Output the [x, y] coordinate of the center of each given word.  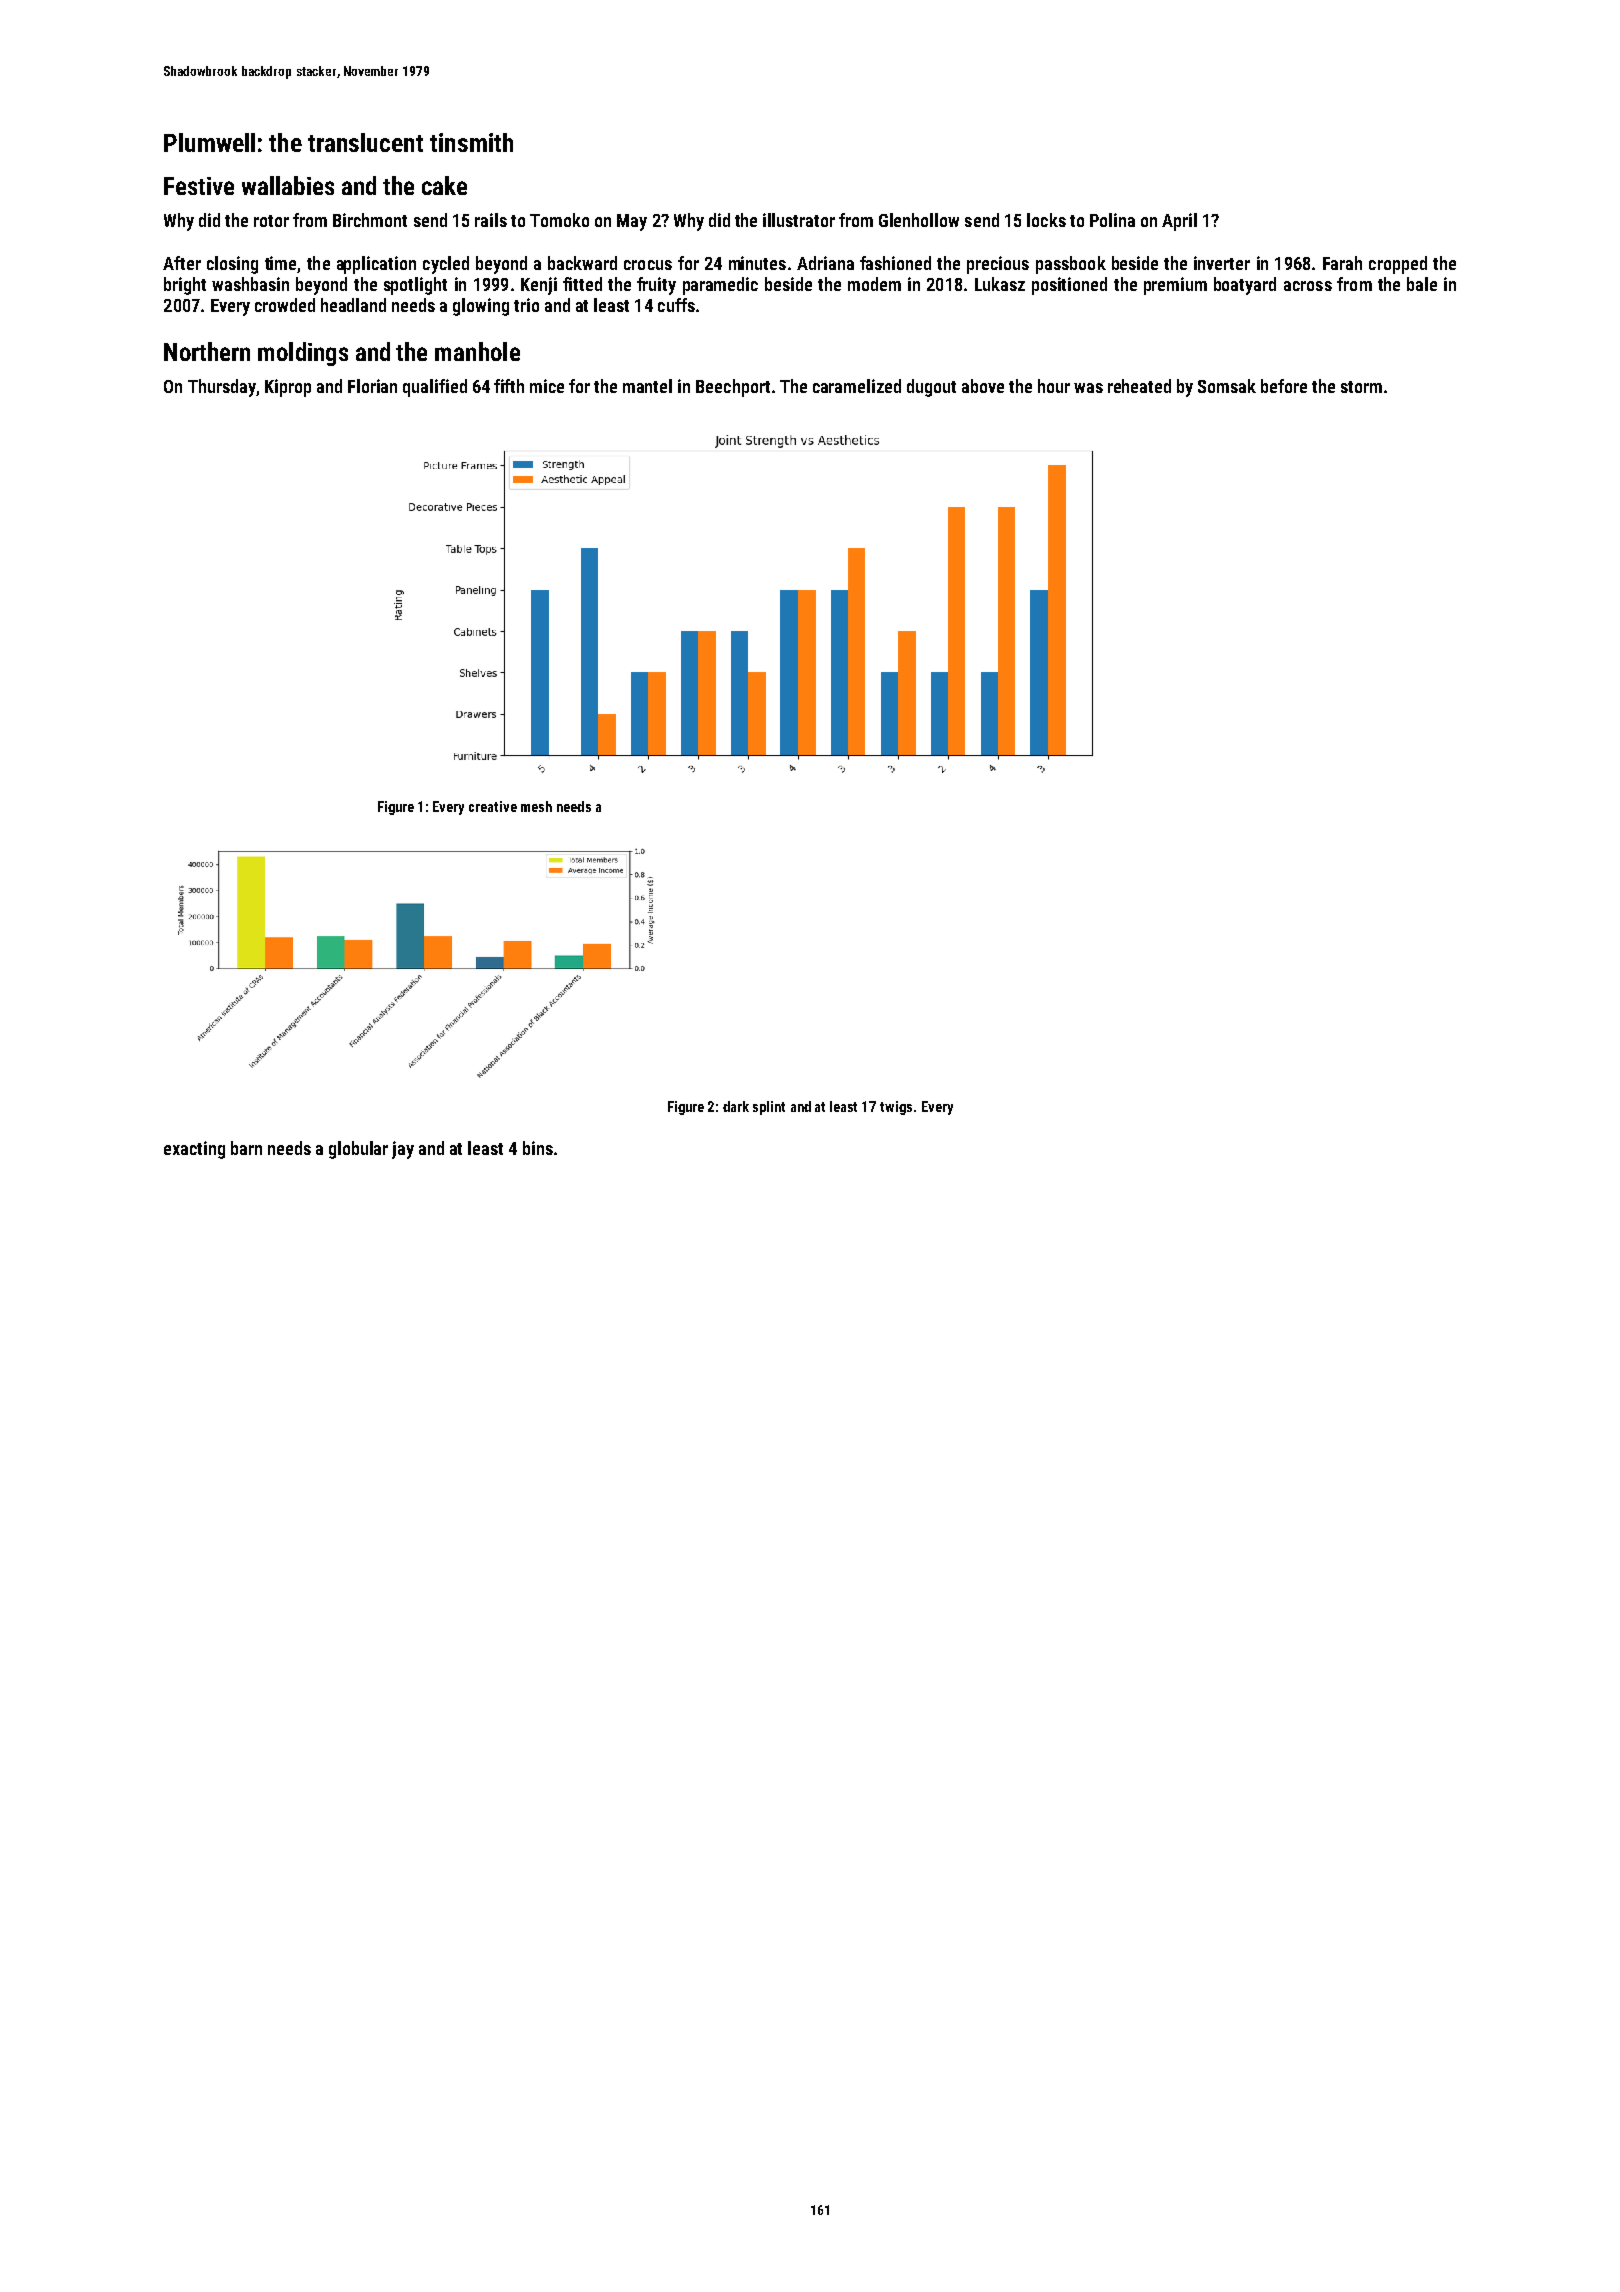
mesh [536, 806]
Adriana [825, 263]
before [1284, 386]
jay [403, 1150]
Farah [1342, 263]
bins [538, 1148]
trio [526, 305]
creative [493, 806]
